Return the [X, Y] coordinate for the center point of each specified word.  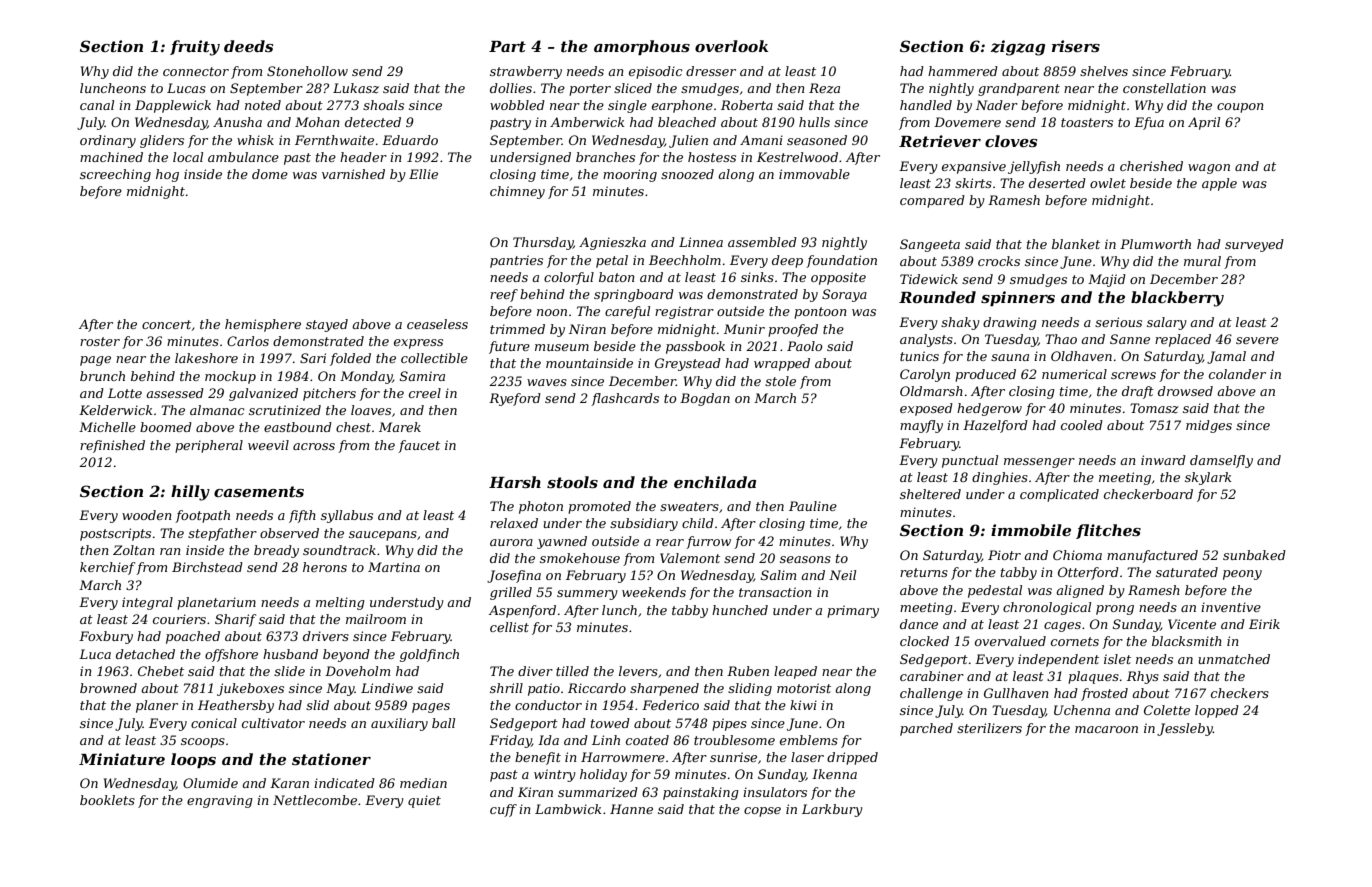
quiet [424, 801]
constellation [1164, 88]
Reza [824, 88]
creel [425, 393]
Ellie [423, 174]
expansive [974, 167]
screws [1133, 375]
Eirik [1264, 624]
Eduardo [410, 140]
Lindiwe [387, 688]
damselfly [1221, 461]
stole [780, 381]
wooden [147, 515]
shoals [383, 105]
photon [541, 507]
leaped [795, 672]
